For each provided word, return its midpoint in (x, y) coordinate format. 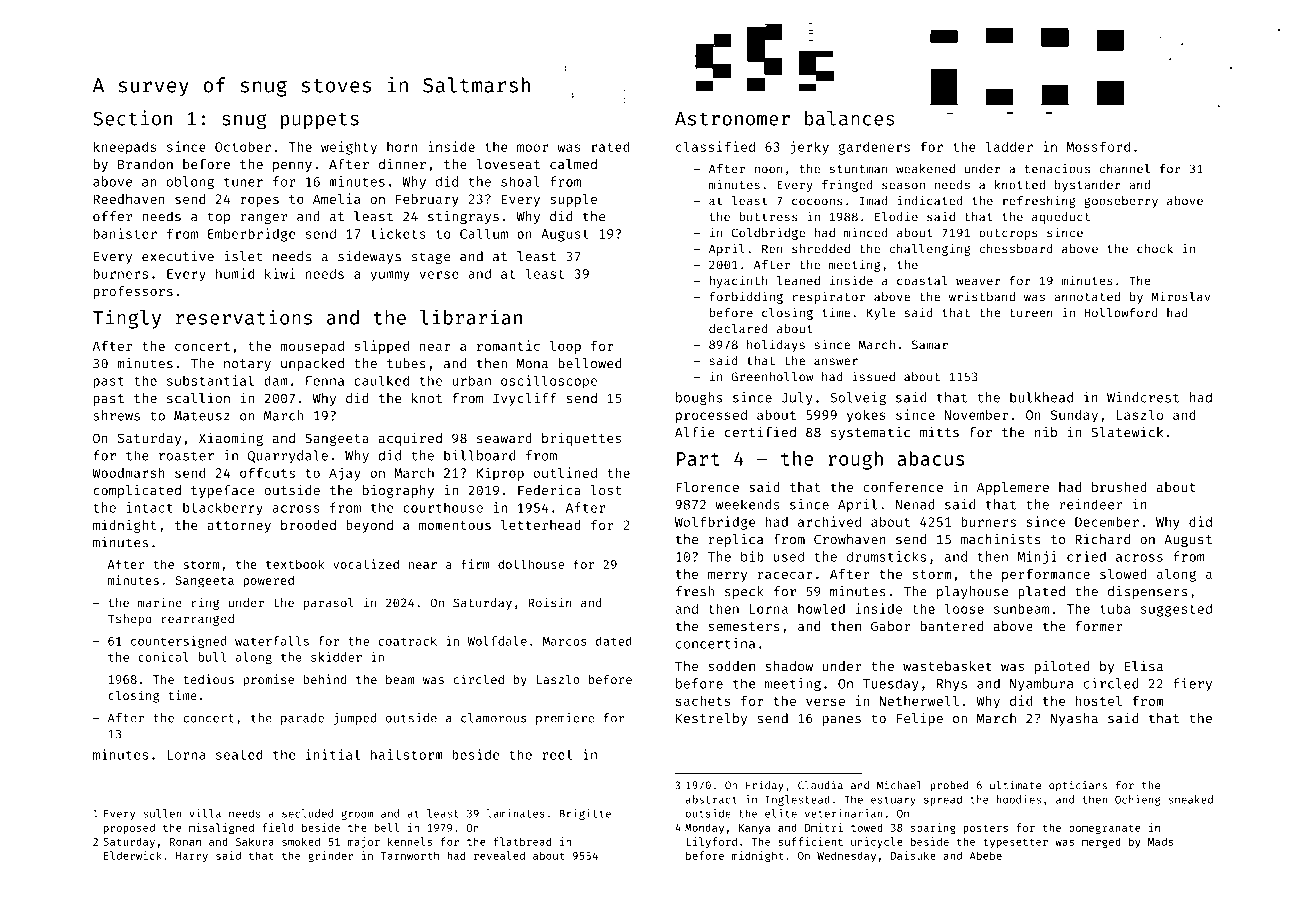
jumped (355, 719)
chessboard (1016, 249)
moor (532, 148)
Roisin (550, 602)
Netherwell (919, 701)
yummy (390, 276)
